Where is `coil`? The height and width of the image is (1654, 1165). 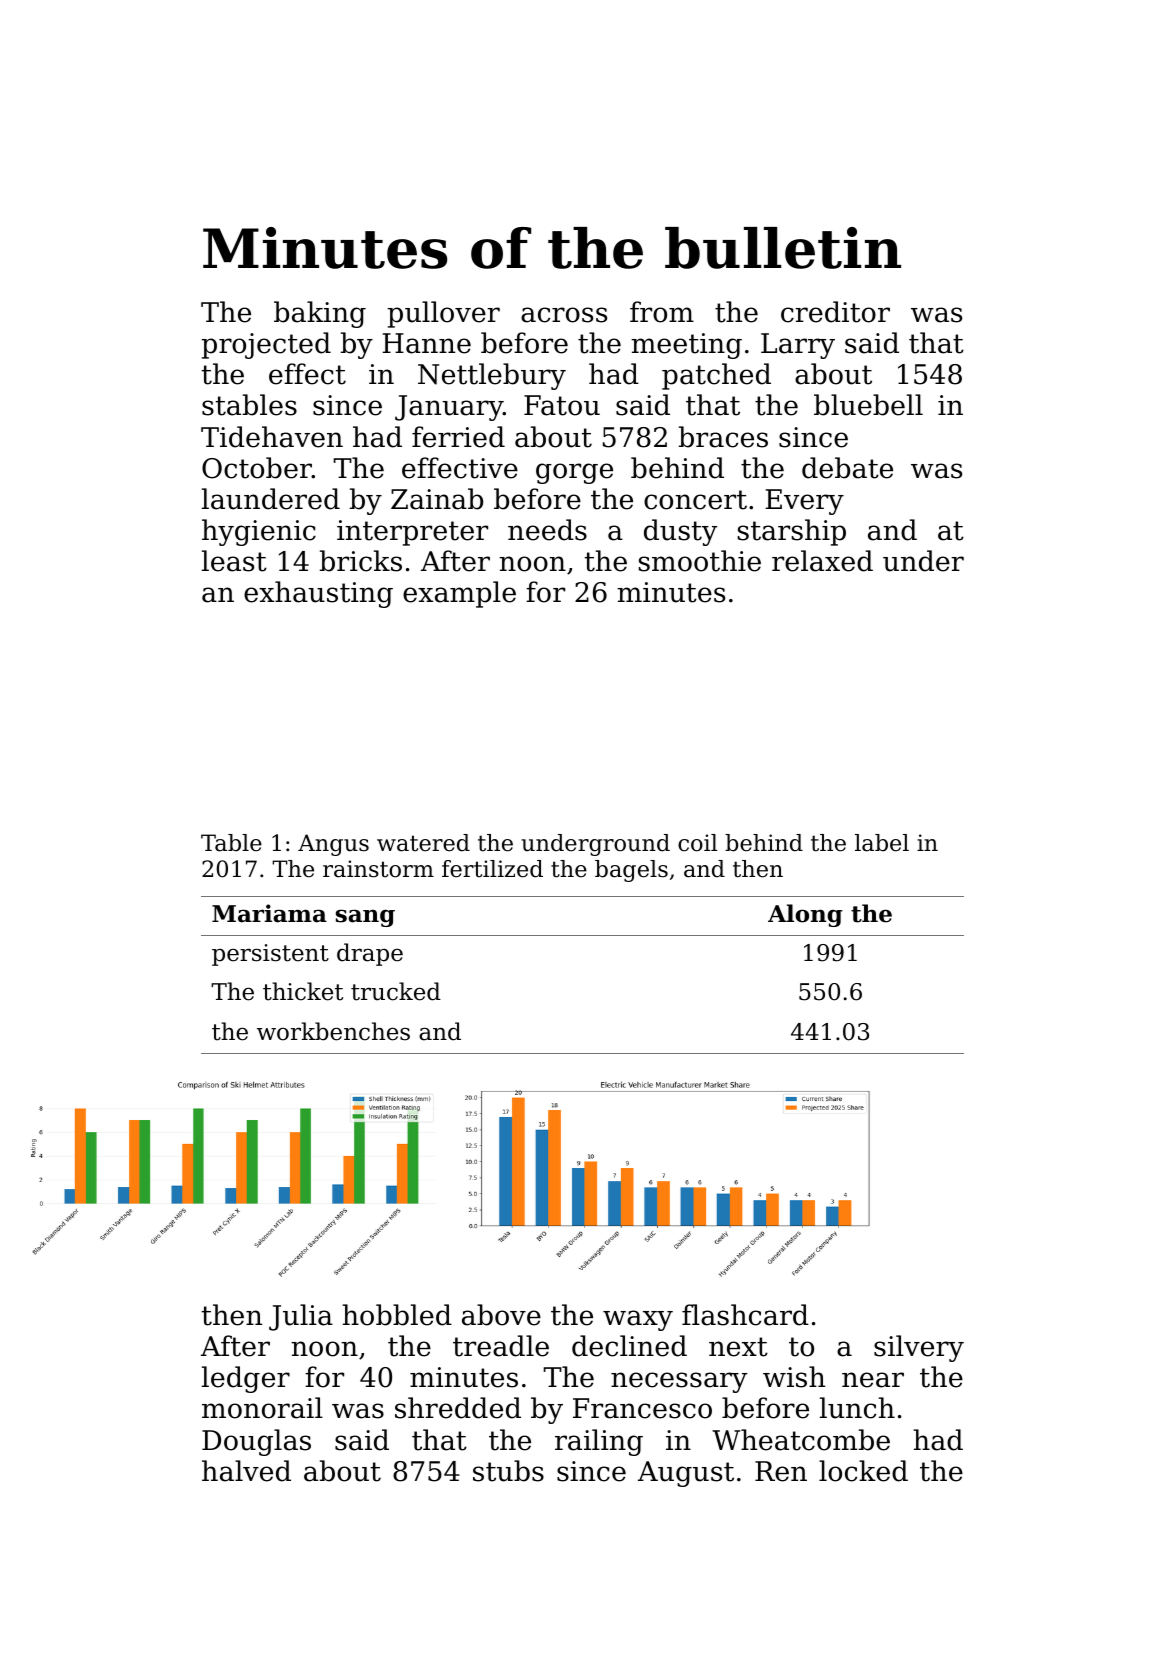 coil is located at coordinates (698, 843).
